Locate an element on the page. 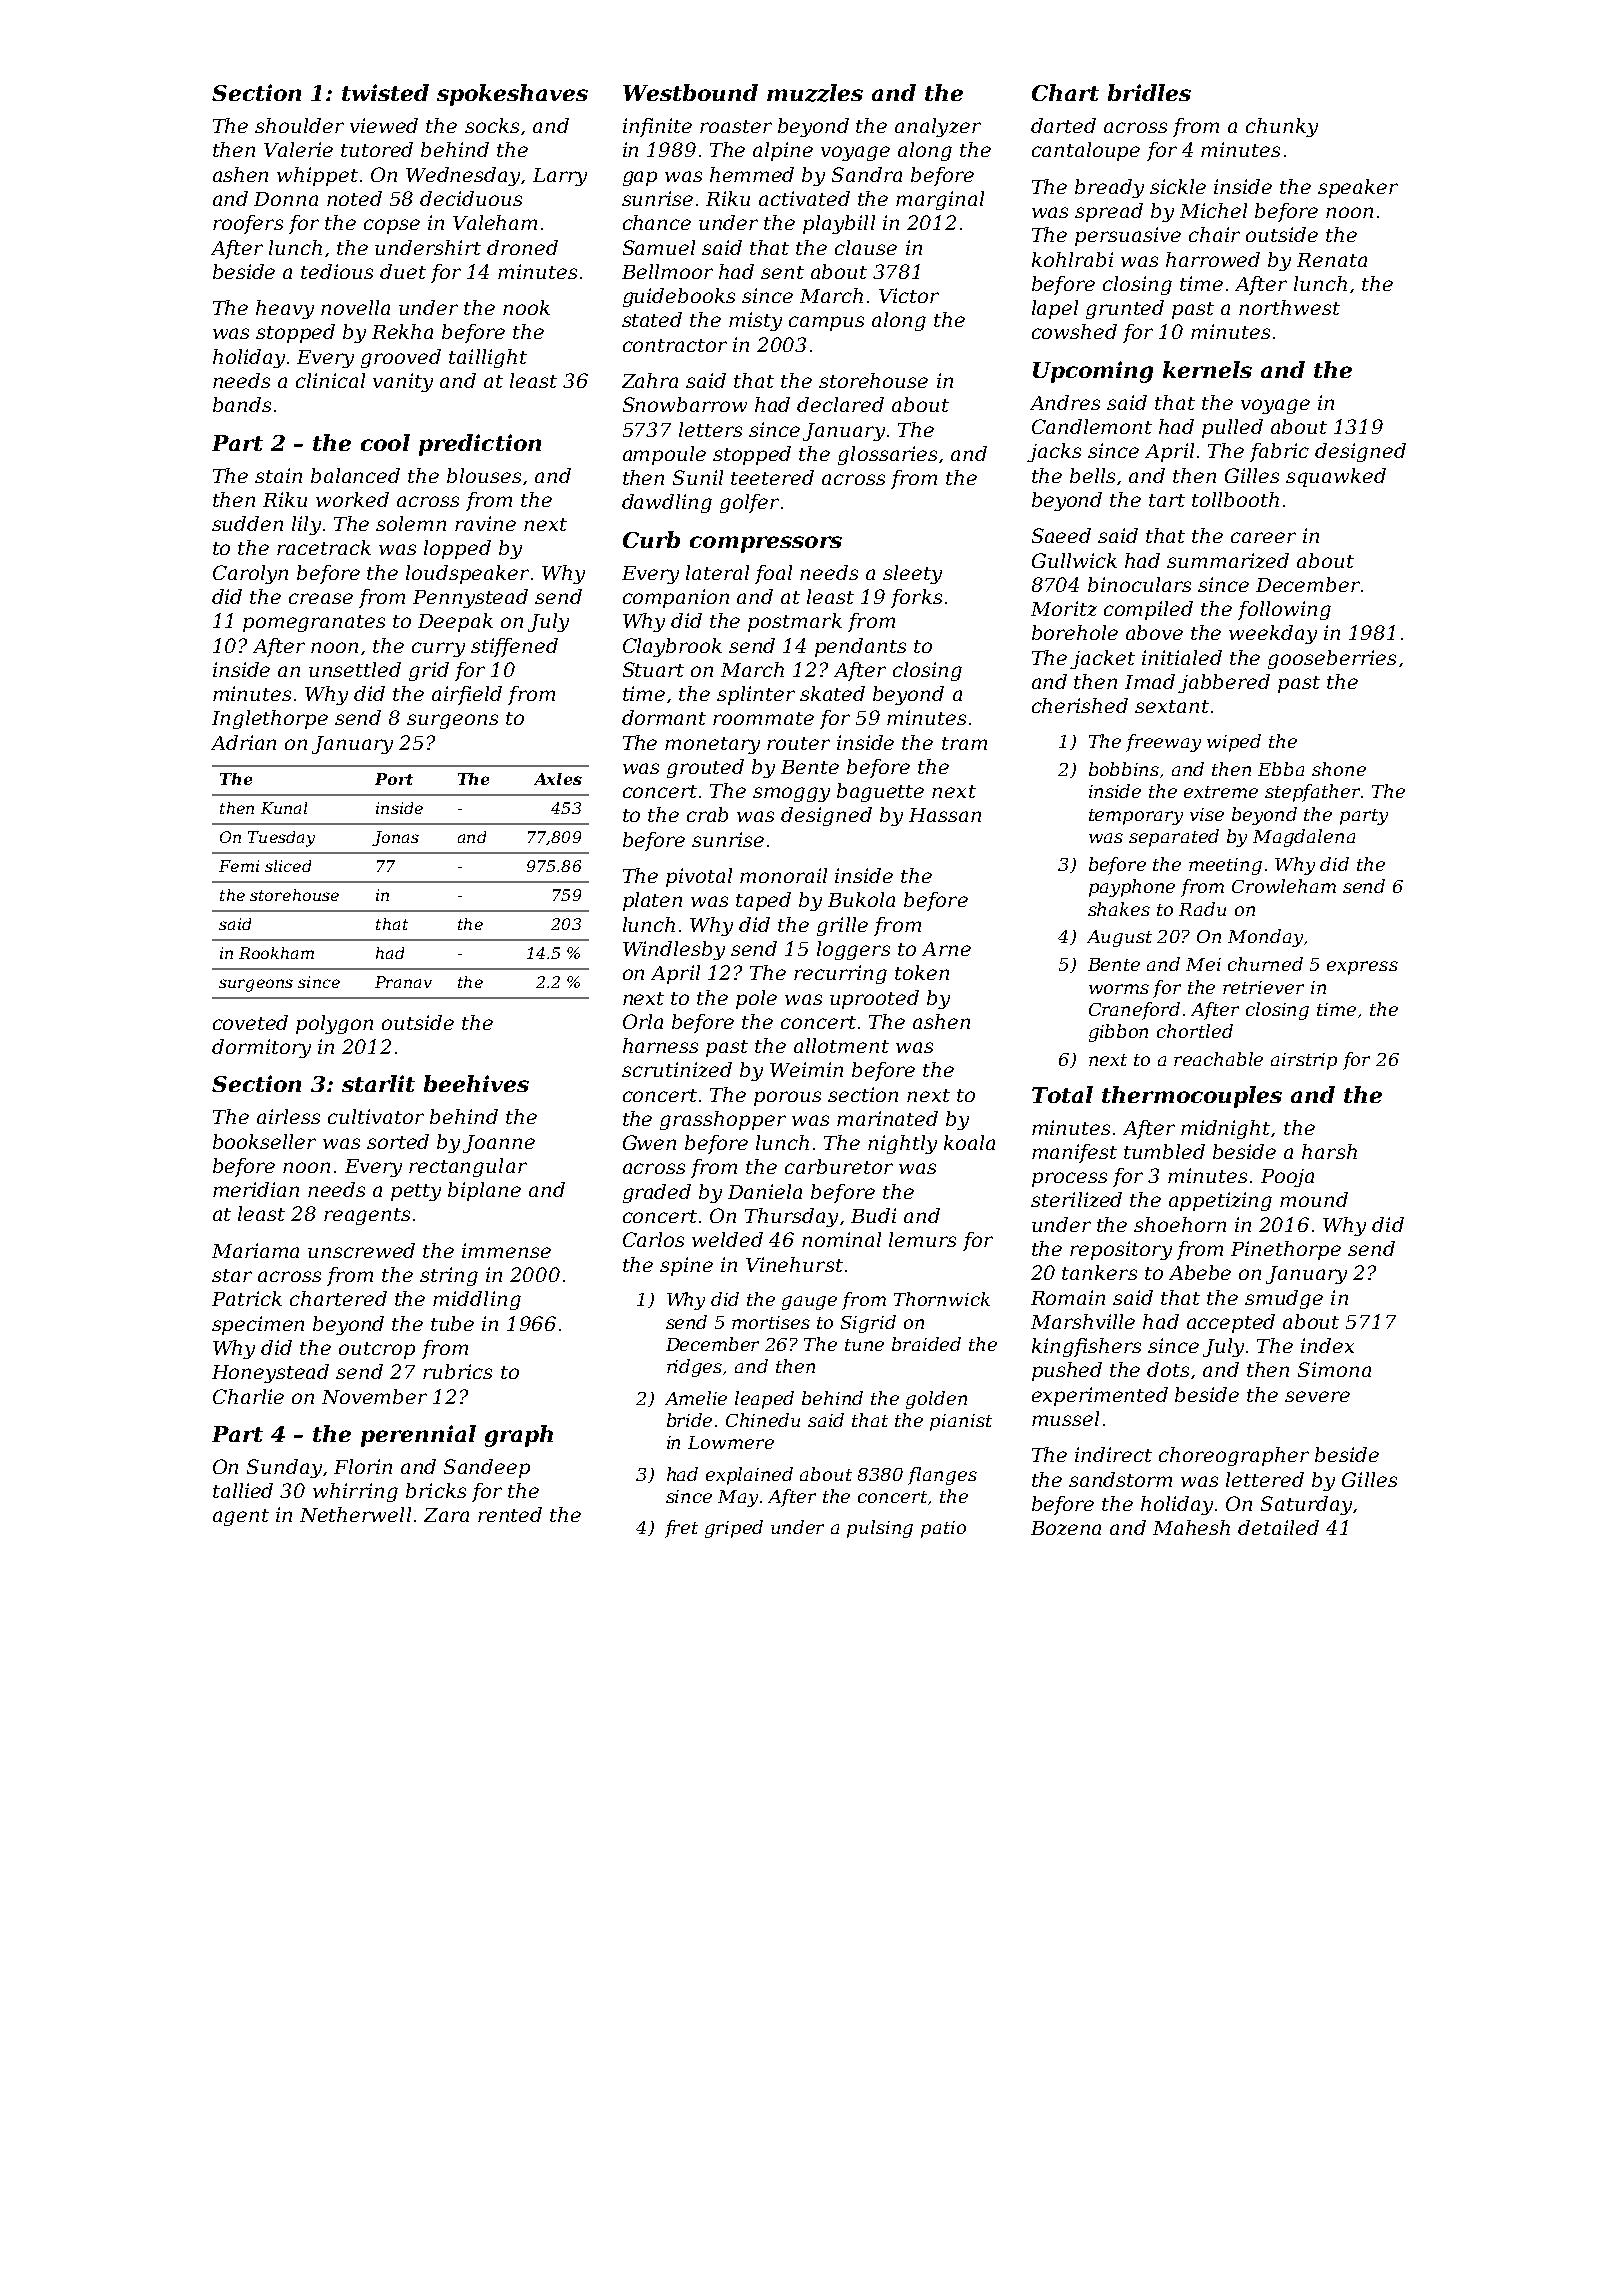 The image size is (1620, 2292). wiped is located at coordinates (1234, 743).
